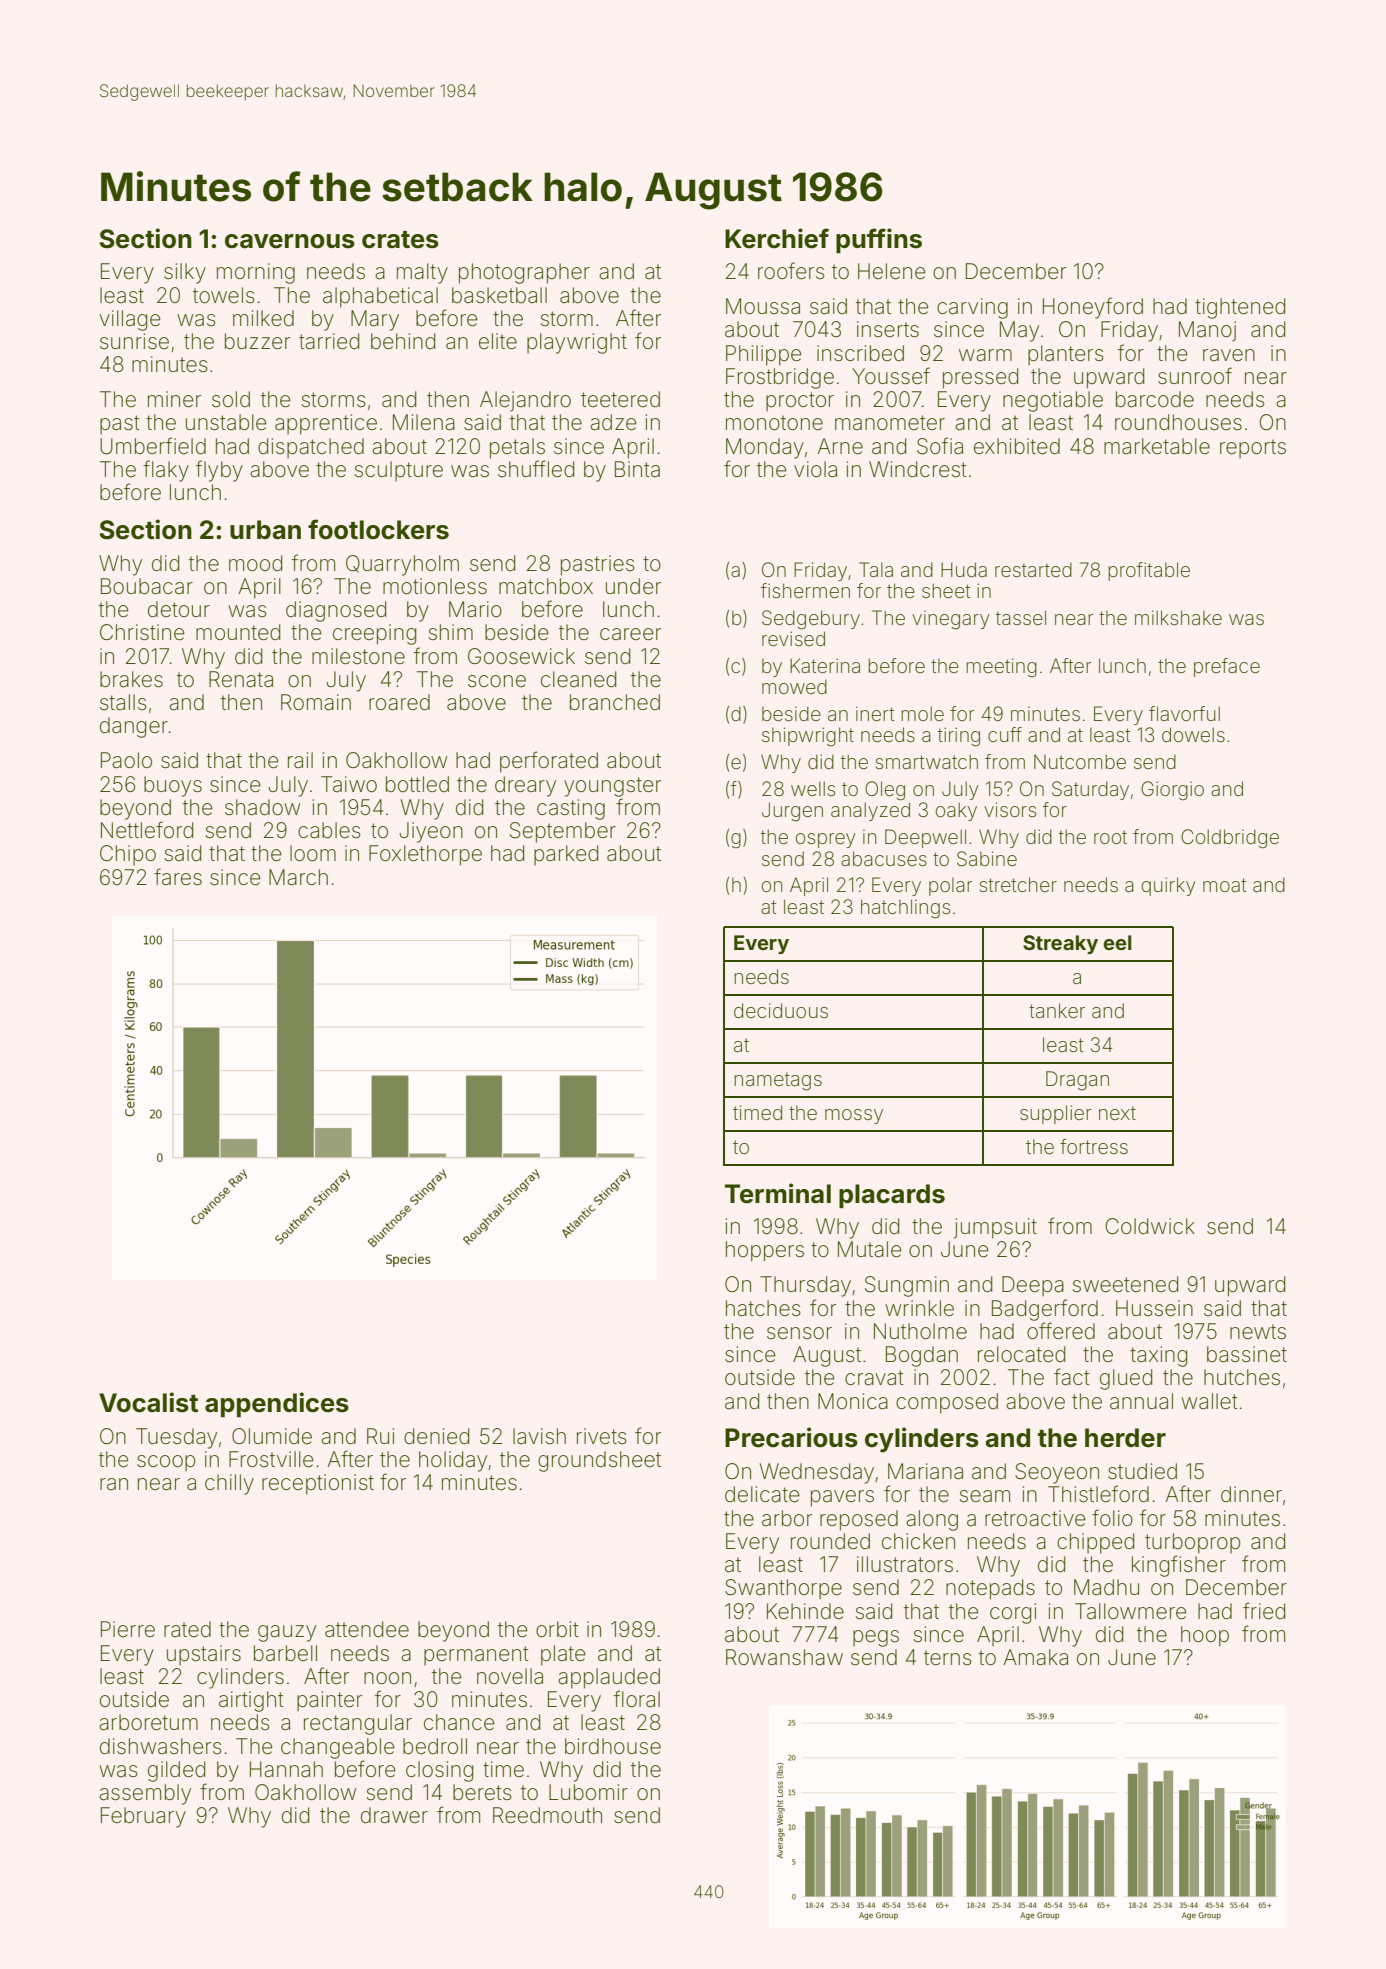 The image size is (1386, 1969). Describe the element at coordinates (1117, 1113) in the screenshot. I see `next` at that location.
